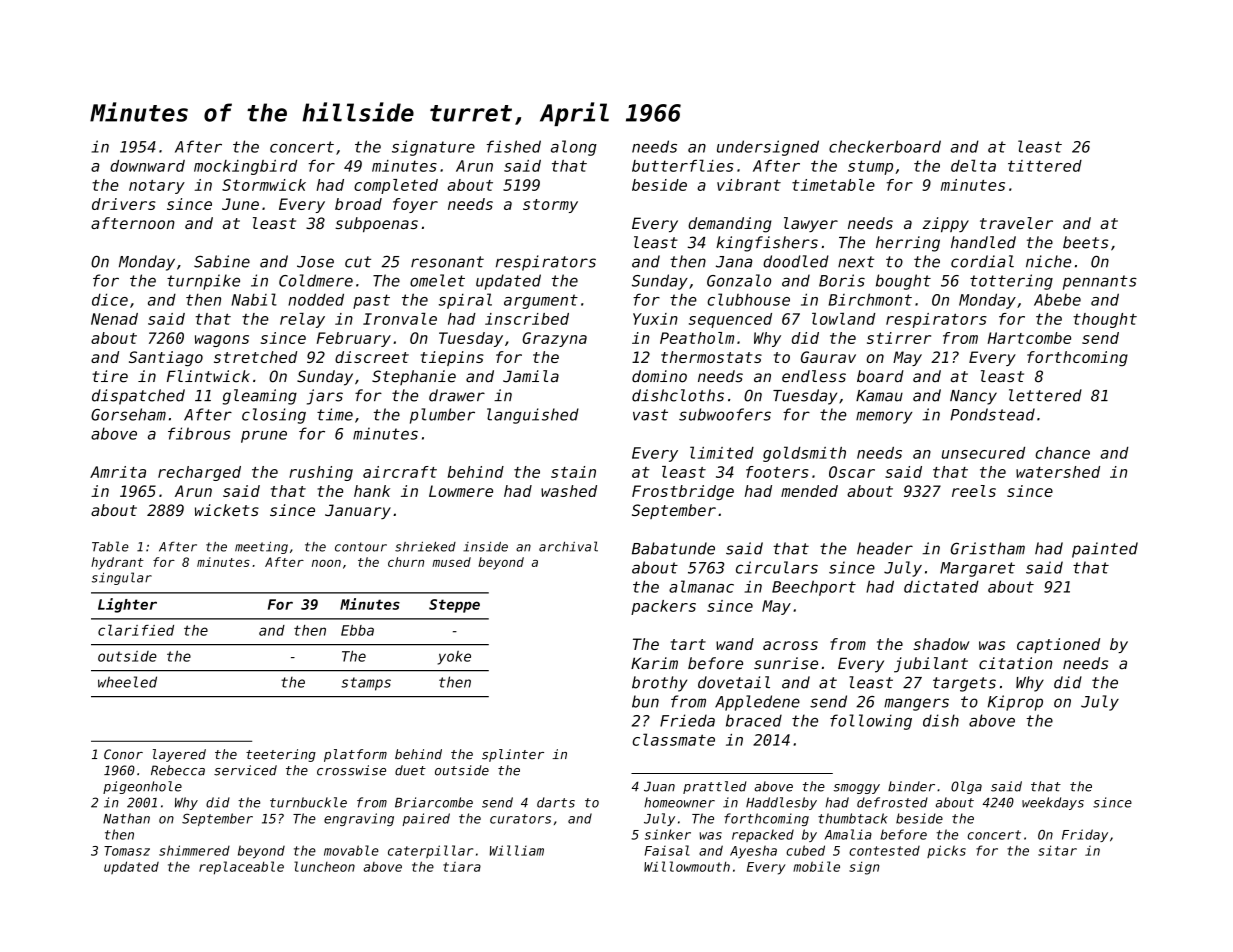  I want to click on Coldmere, so click(316, 280).
